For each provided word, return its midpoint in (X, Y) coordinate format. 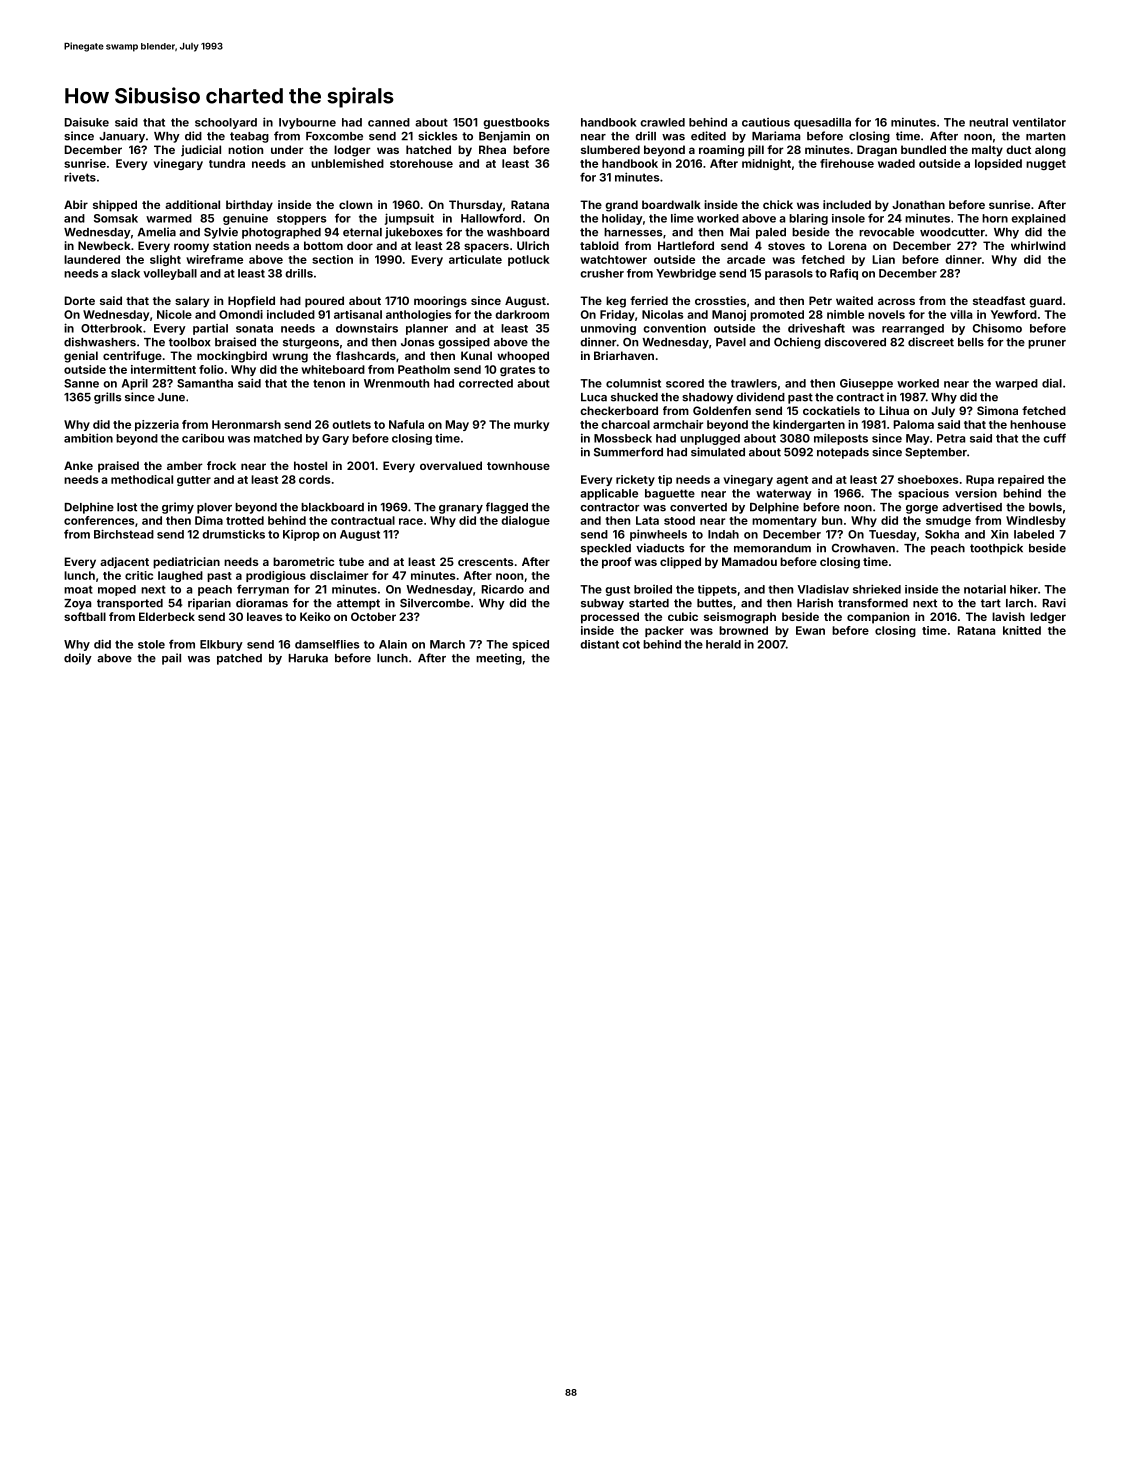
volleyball (170, 274)
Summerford (628, 452)
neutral (988, 122)
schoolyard (226, 123)
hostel (310, 465)
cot (631, 644)
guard (1045, 302)
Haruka (308, 658)
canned (389, 122)
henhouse (1038, 424)
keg (616, 302)
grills (108, 398)
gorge (922, 509)
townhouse (518, 465)
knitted (1022, 630)
